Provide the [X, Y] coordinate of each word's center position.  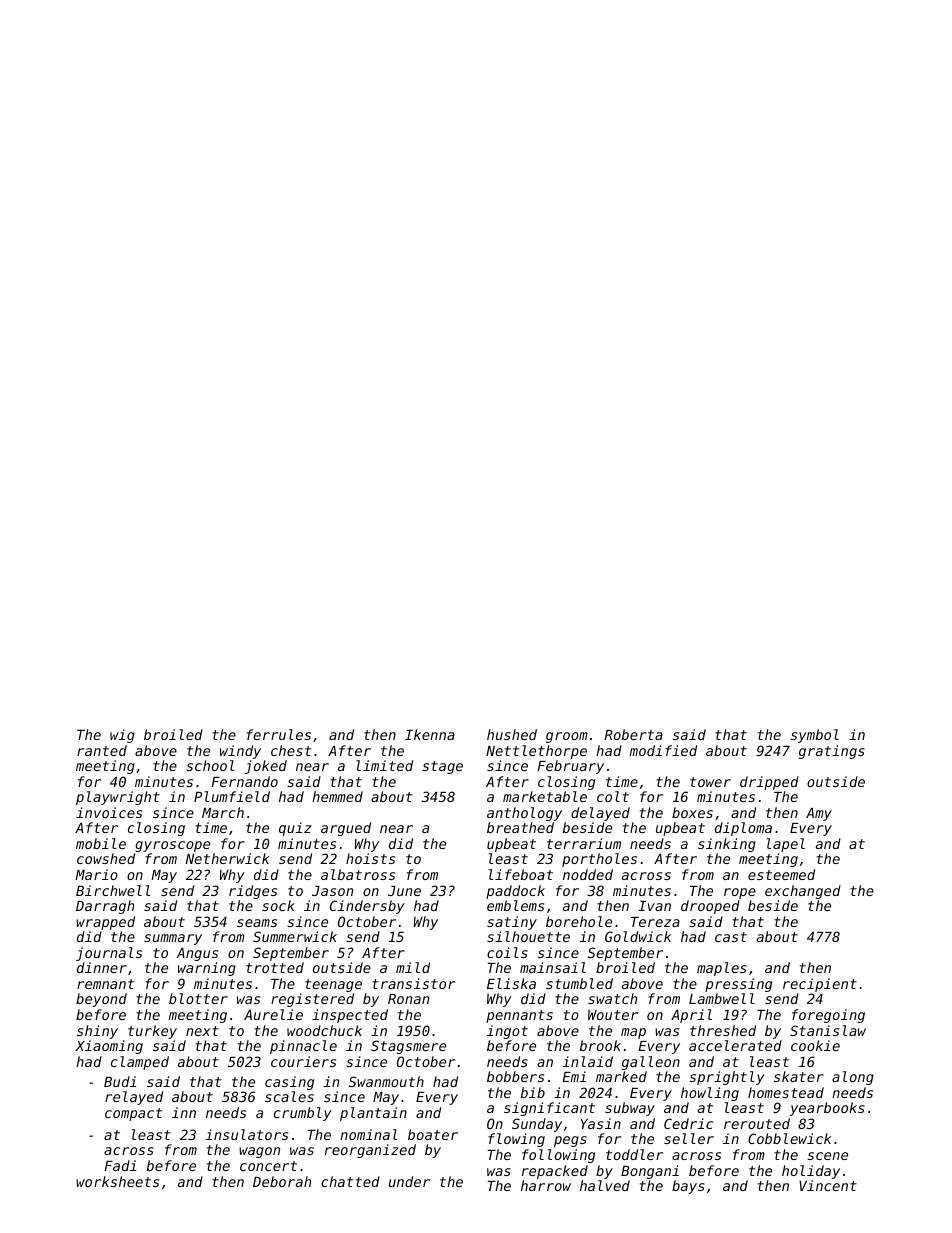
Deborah [282, 1181]
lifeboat [521, 874]
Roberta [633, 734]
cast [731, 937]
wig [122, 736]
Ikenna [430, 734]
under [409, 1181]
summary [173, 939]
